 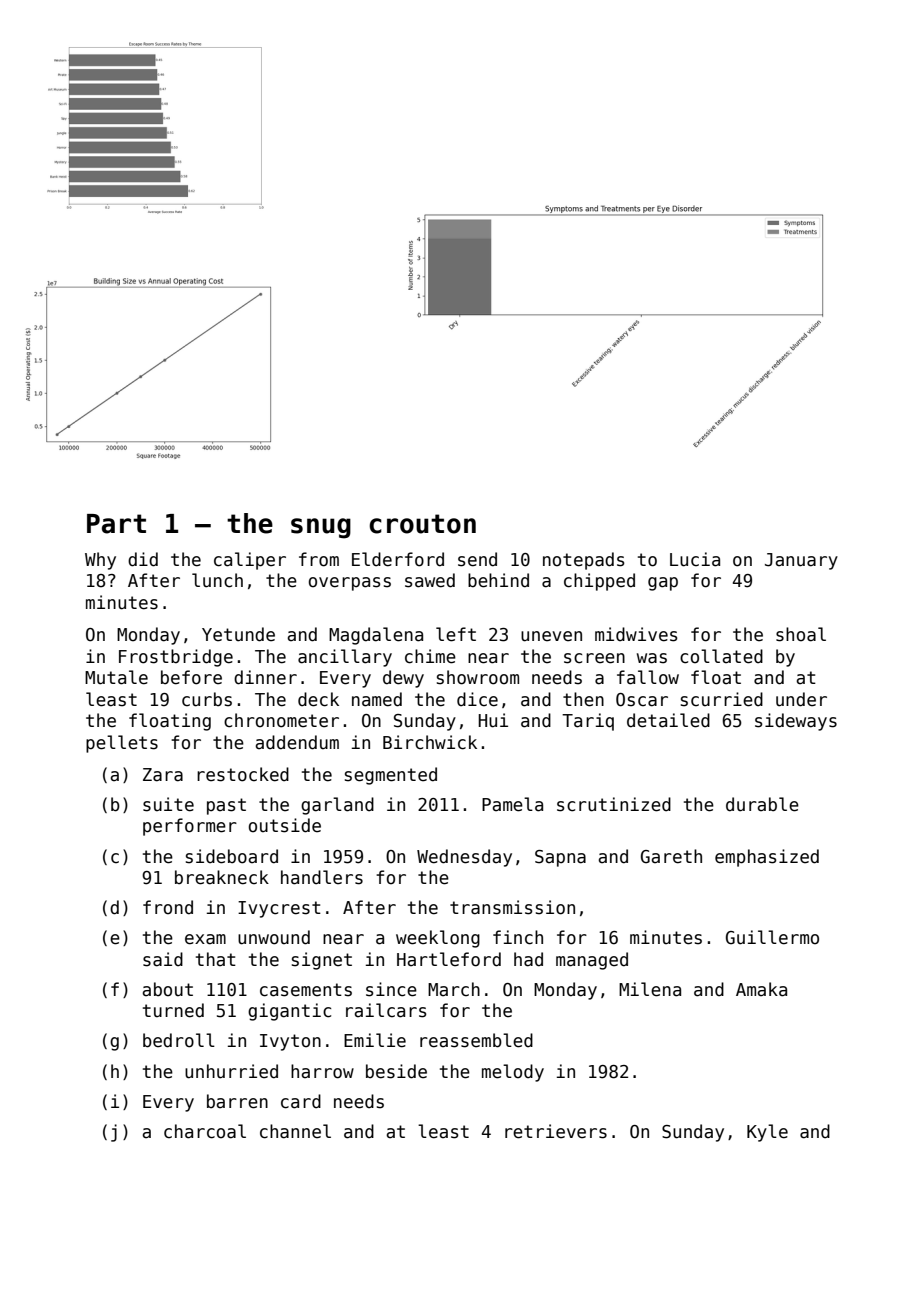 I want to click on Kyle, so click(x=767, y=1133).
